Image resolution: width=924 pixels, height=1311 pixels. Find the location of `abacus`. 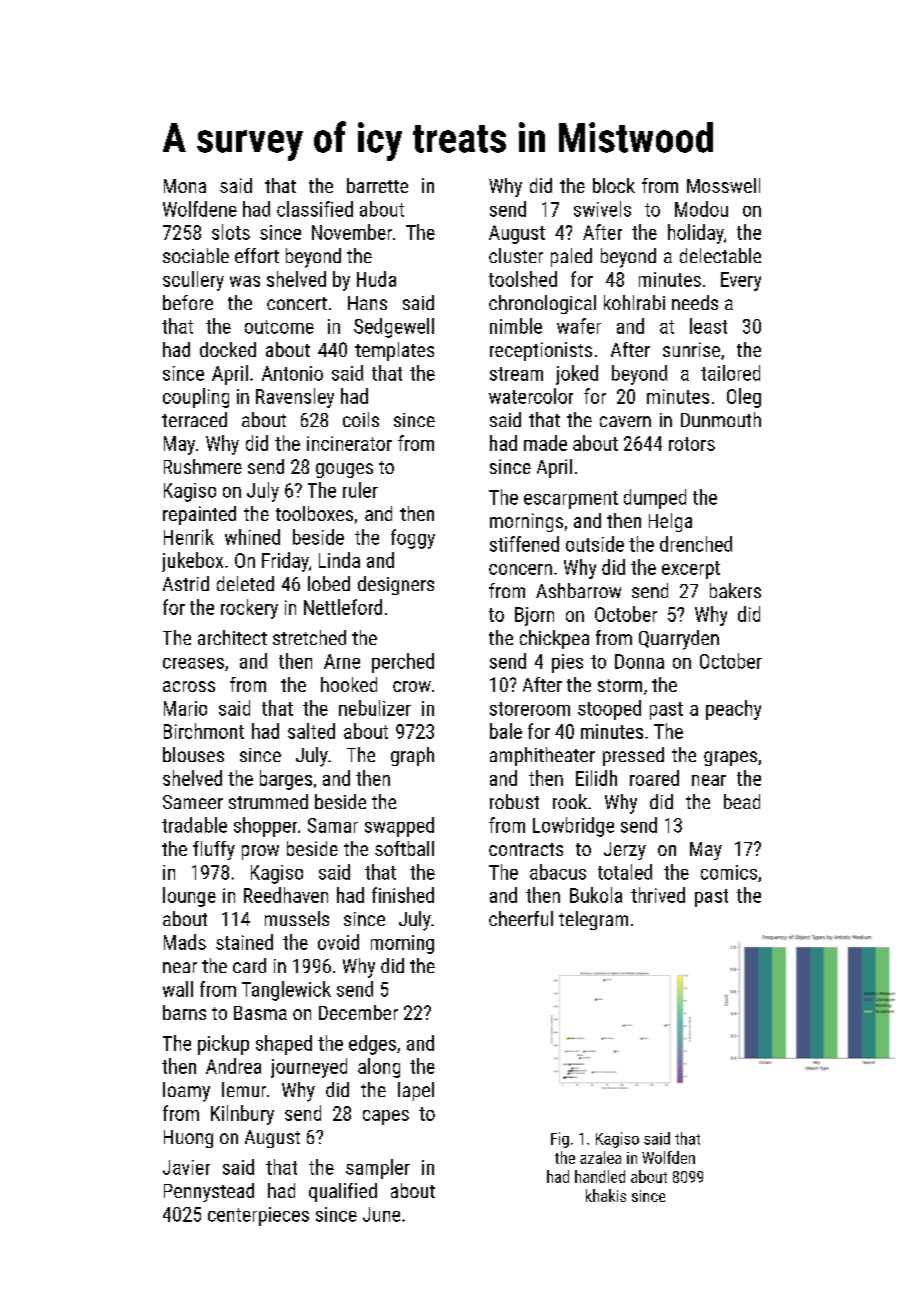

abacus is located at coordinates (558, 872).
